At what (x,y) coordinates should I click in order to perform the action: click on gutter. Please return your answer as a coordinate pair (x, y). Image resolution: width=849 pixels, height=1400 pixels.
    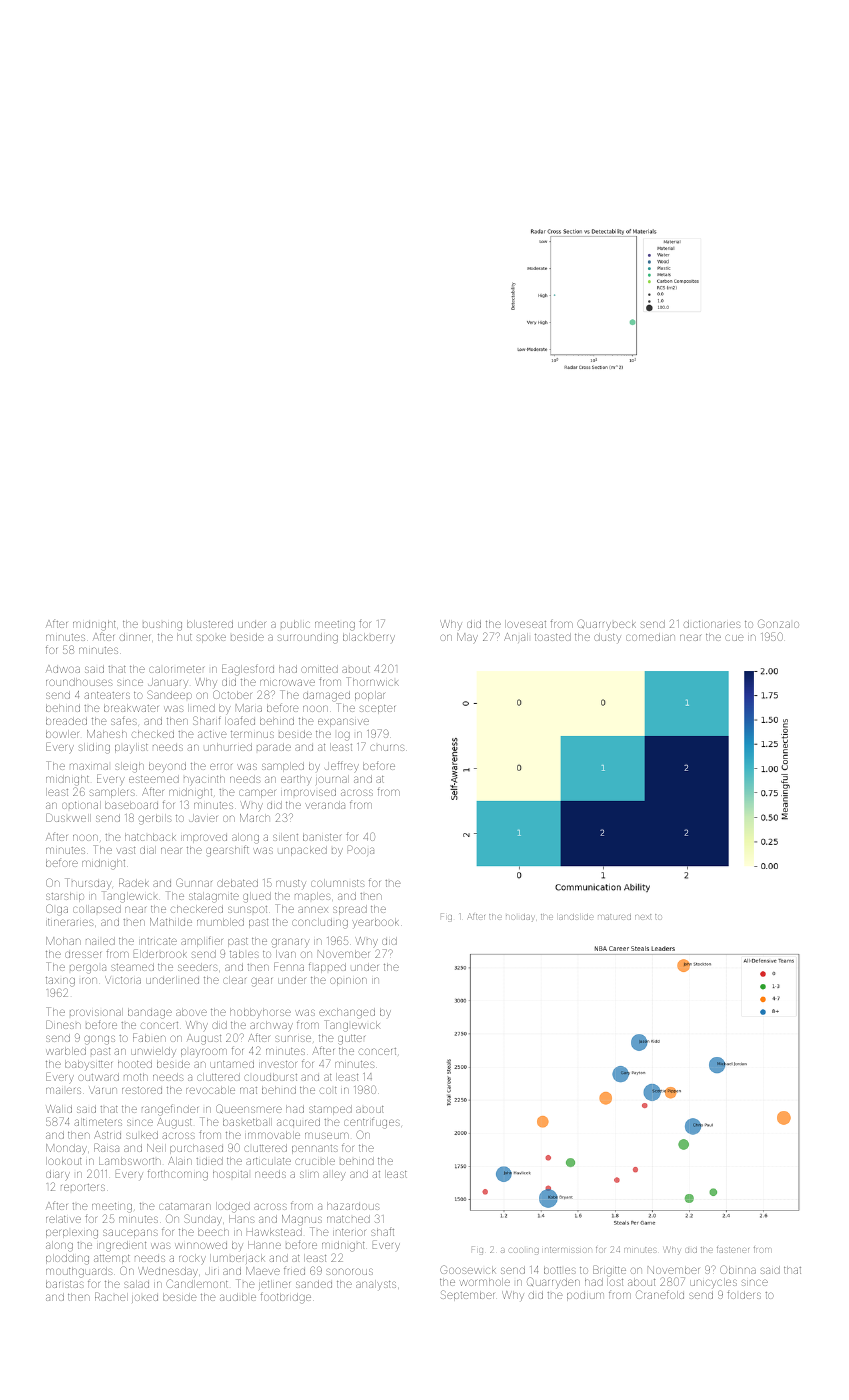
    Looking at the image, I should click on (351, 1040).
